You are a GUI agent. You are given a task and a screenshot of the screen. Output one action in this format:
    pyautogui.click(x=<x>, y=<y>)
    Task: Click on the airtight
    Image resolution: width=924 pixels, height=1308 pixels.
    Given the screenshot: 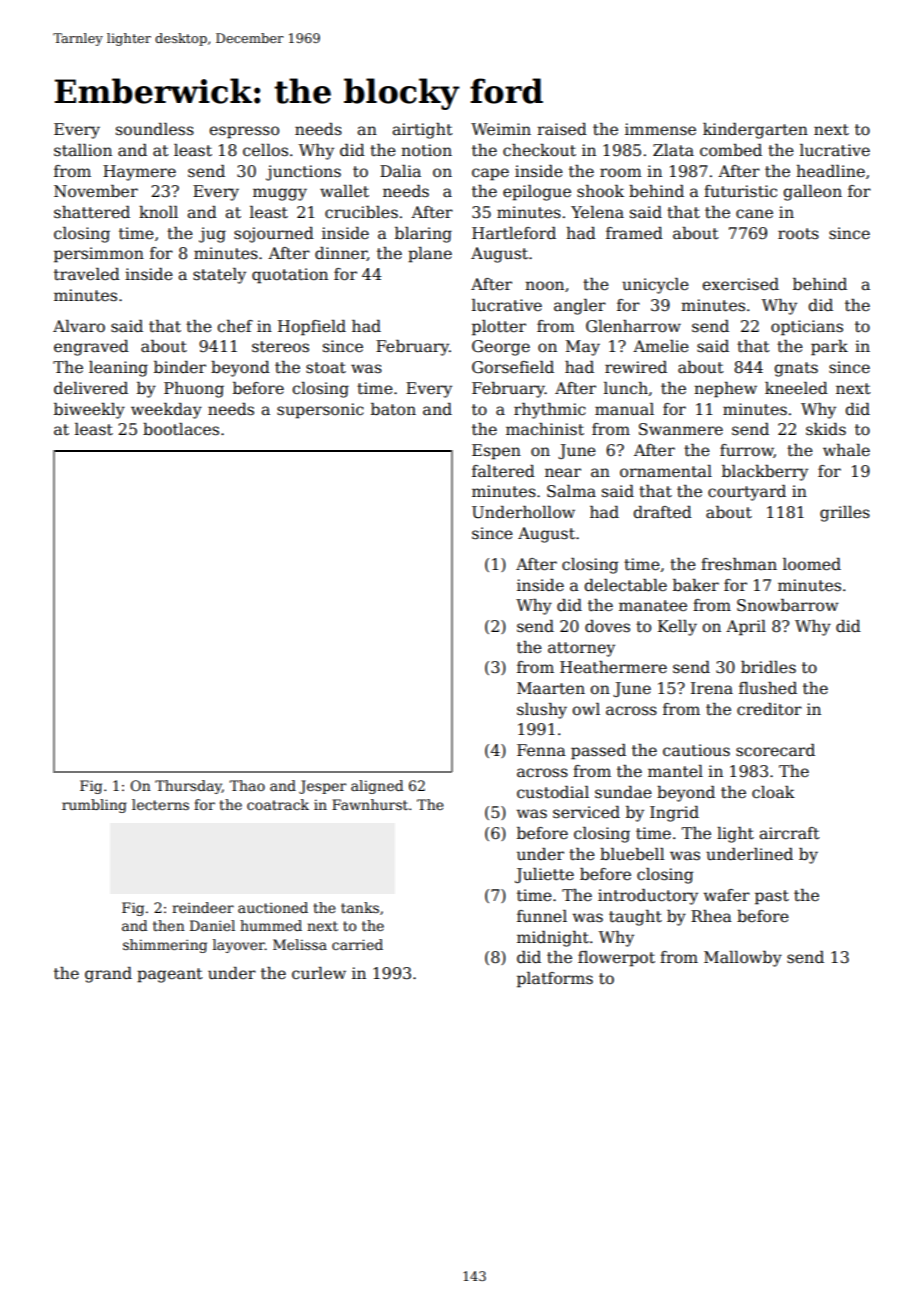 What is the action you would take?
    pyautogui.click(x=422, y=131)
